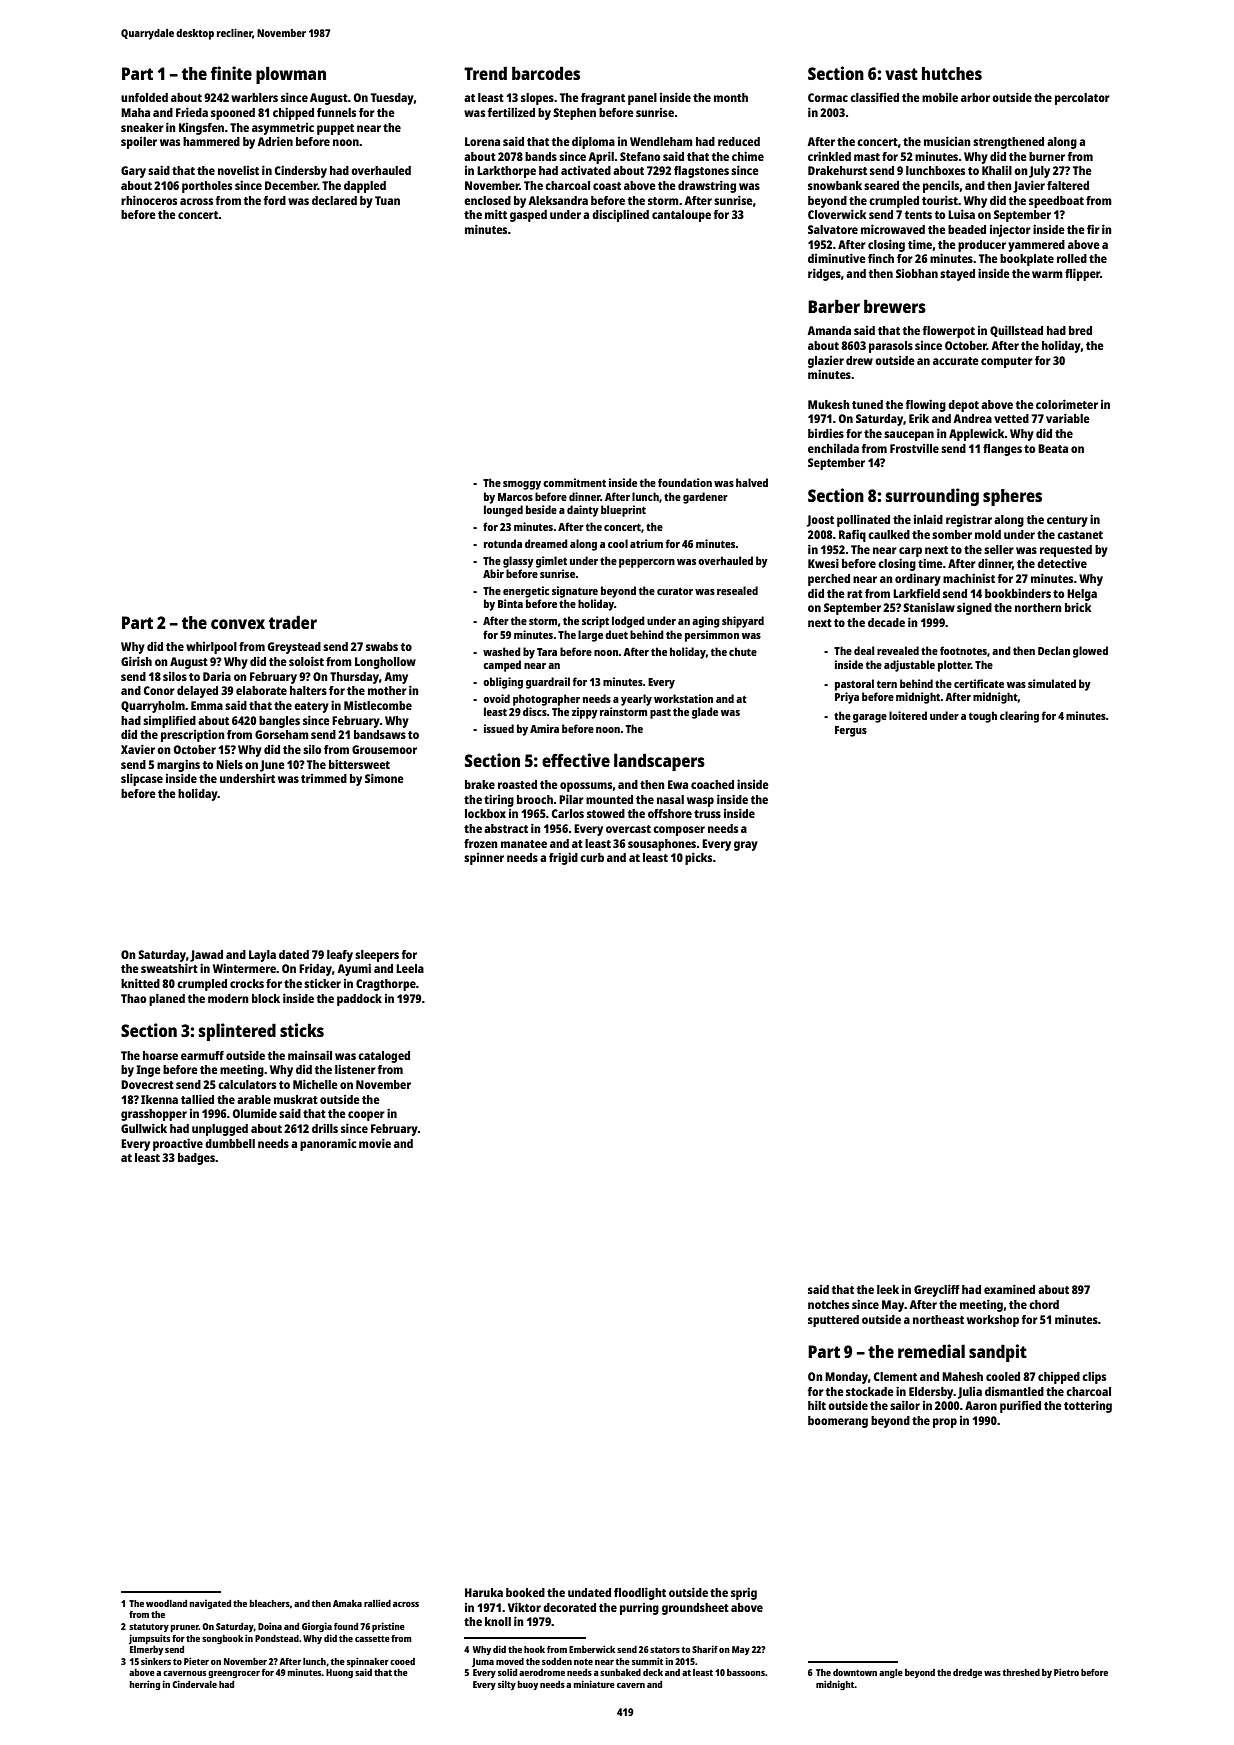 The image size is (1234, 1745). What do you see at coordinates (1082, 99) in the document?
I see `percolator` at bounding box center [1082, 99].
